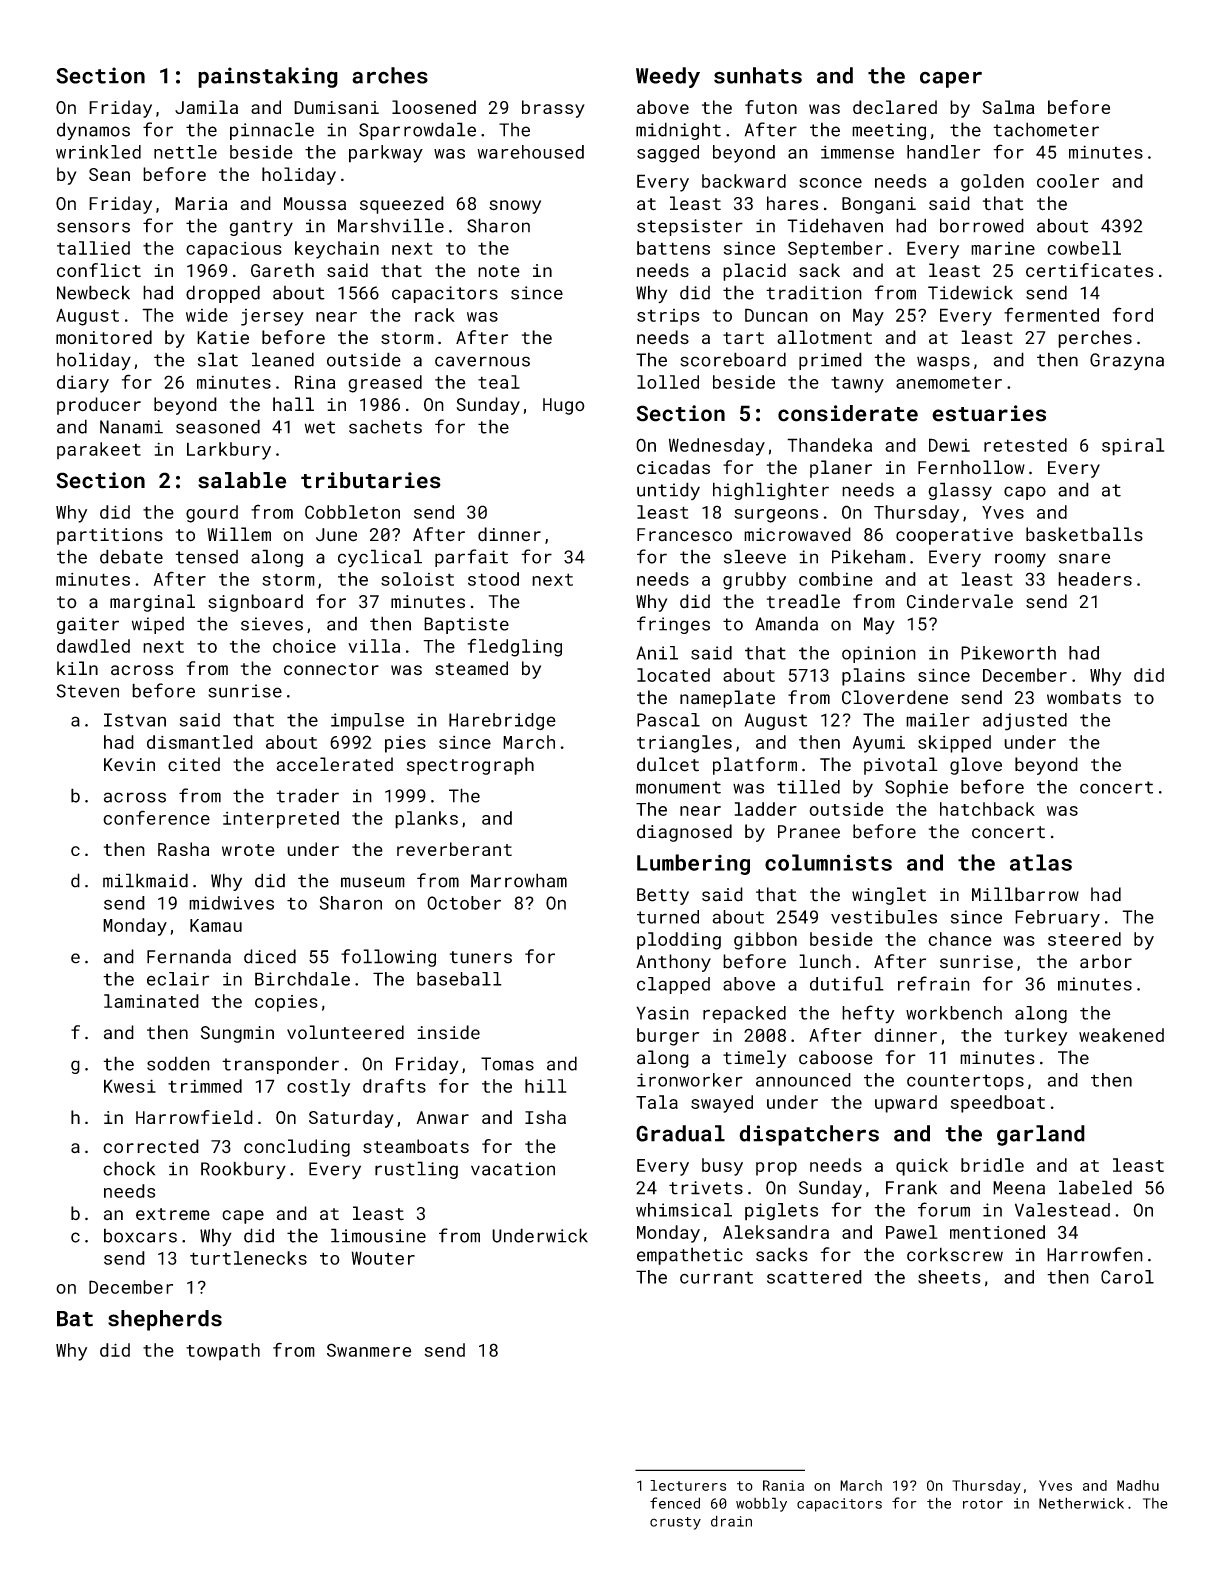  I want to click on ironworker, so click(690, 1080).
